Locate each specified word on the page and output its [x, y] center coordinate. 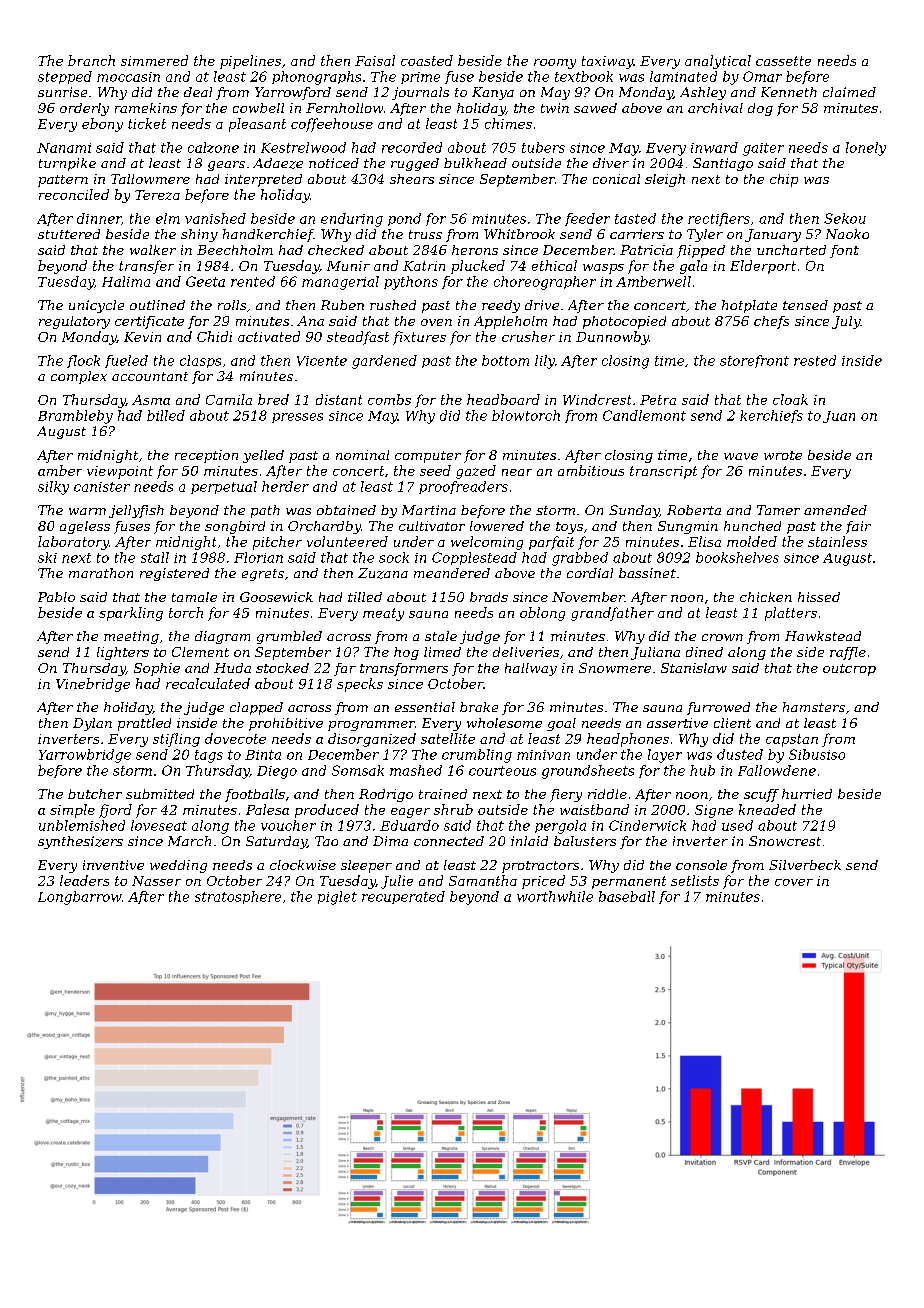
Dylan [92, 724]
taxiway [607, 62]
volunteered [347, 541]
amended [835, 510]
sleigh [665, 180]
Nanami [64, 148]
